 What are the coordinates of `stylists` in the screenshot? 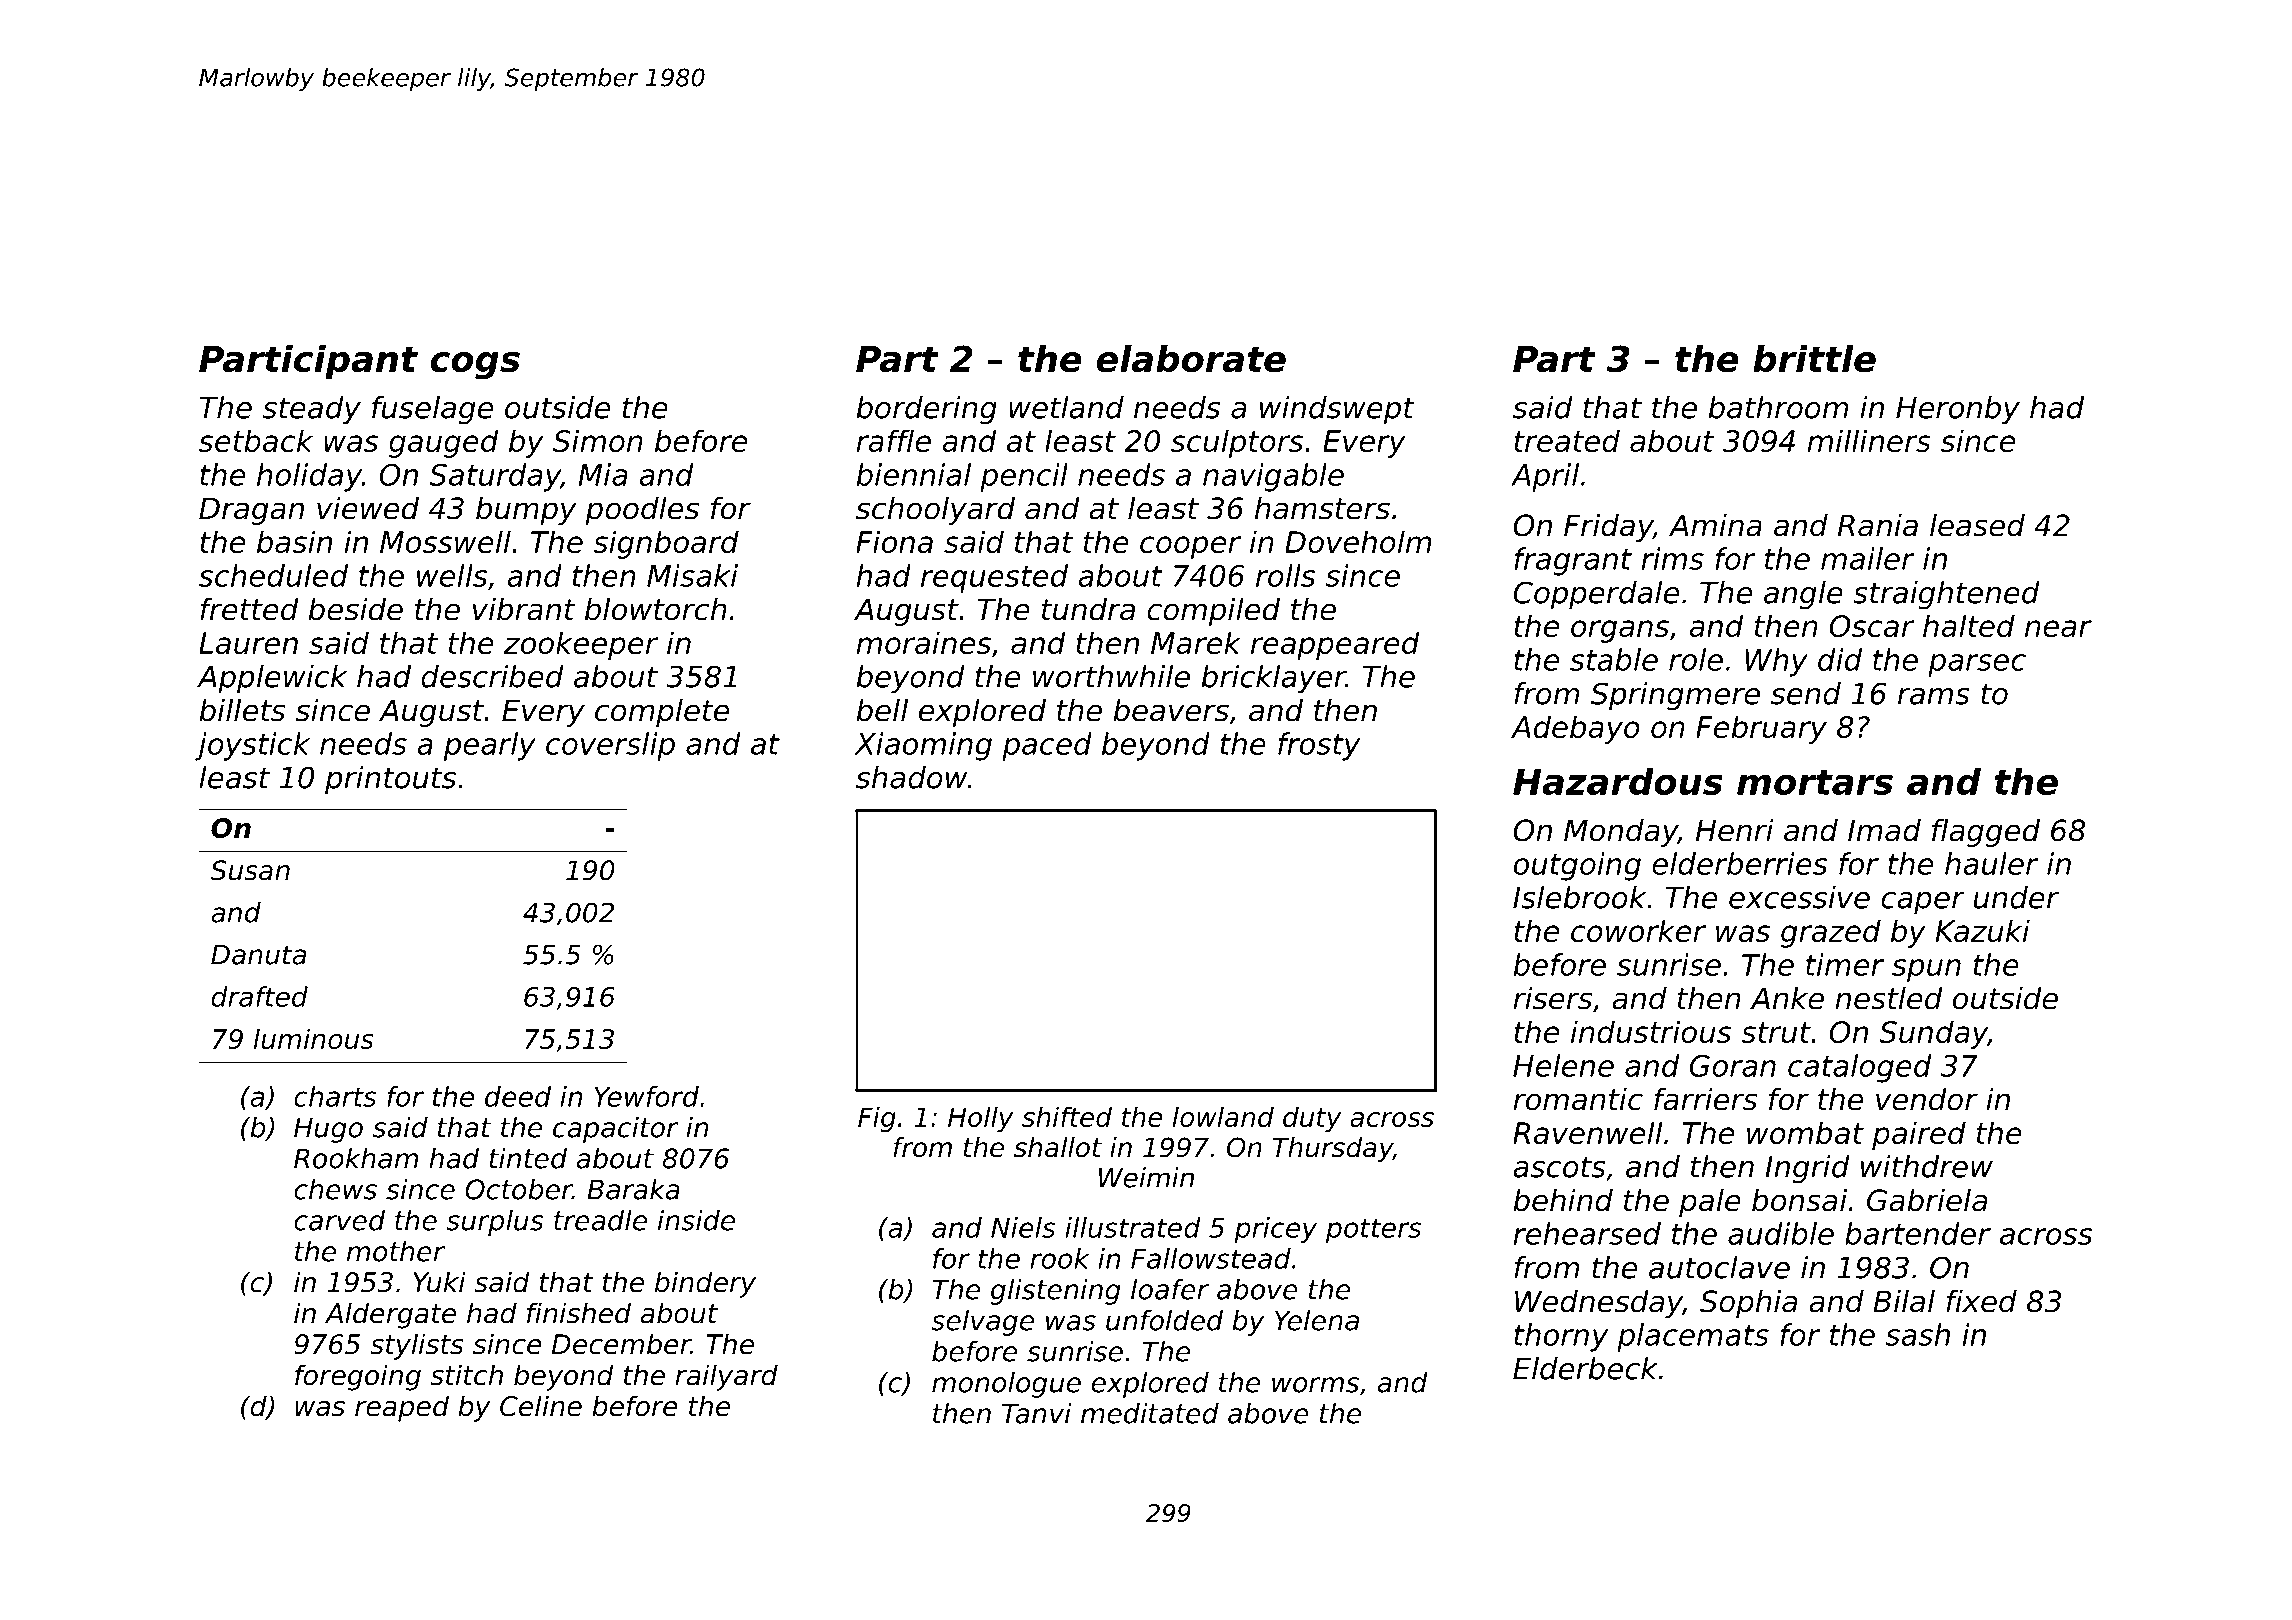 It's located at (417, 1346).
